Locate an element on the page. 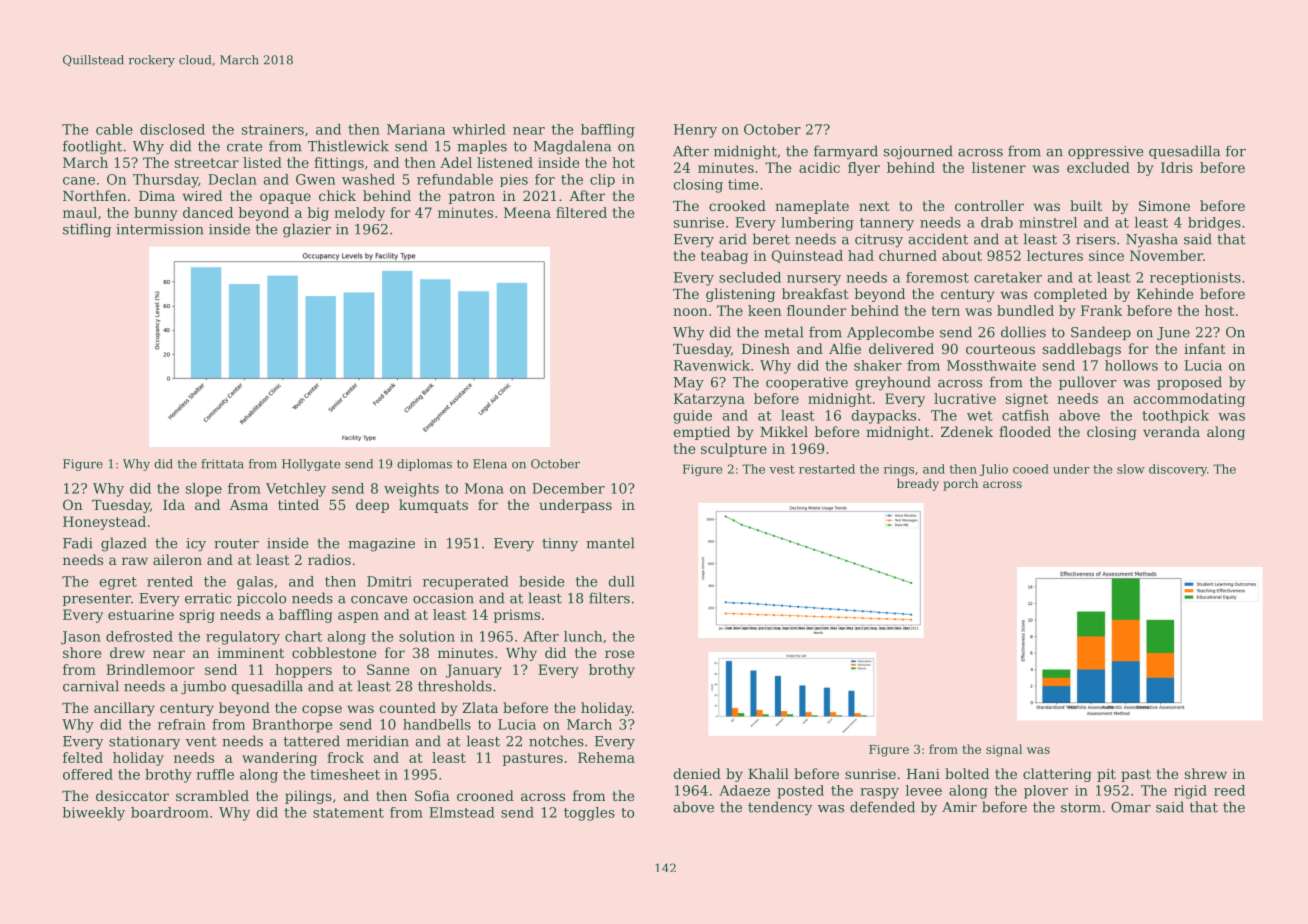  controller is located at coordinates (989, 205).
